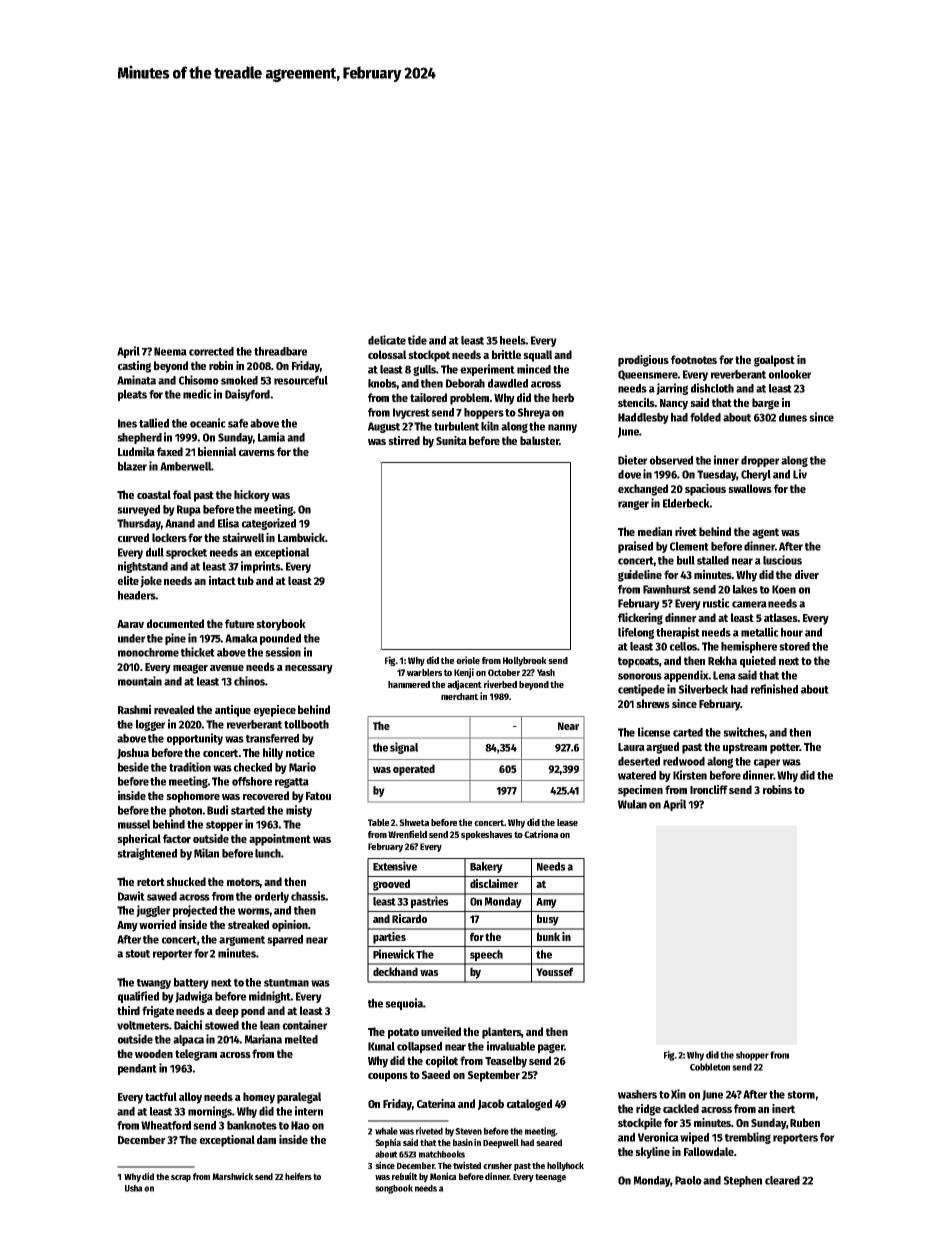 Image resolution: width=952 pixels, height=1233 pixels. Describe the element at coordinates (162, 896) in the screenshot. I see `sawed` at that location.
